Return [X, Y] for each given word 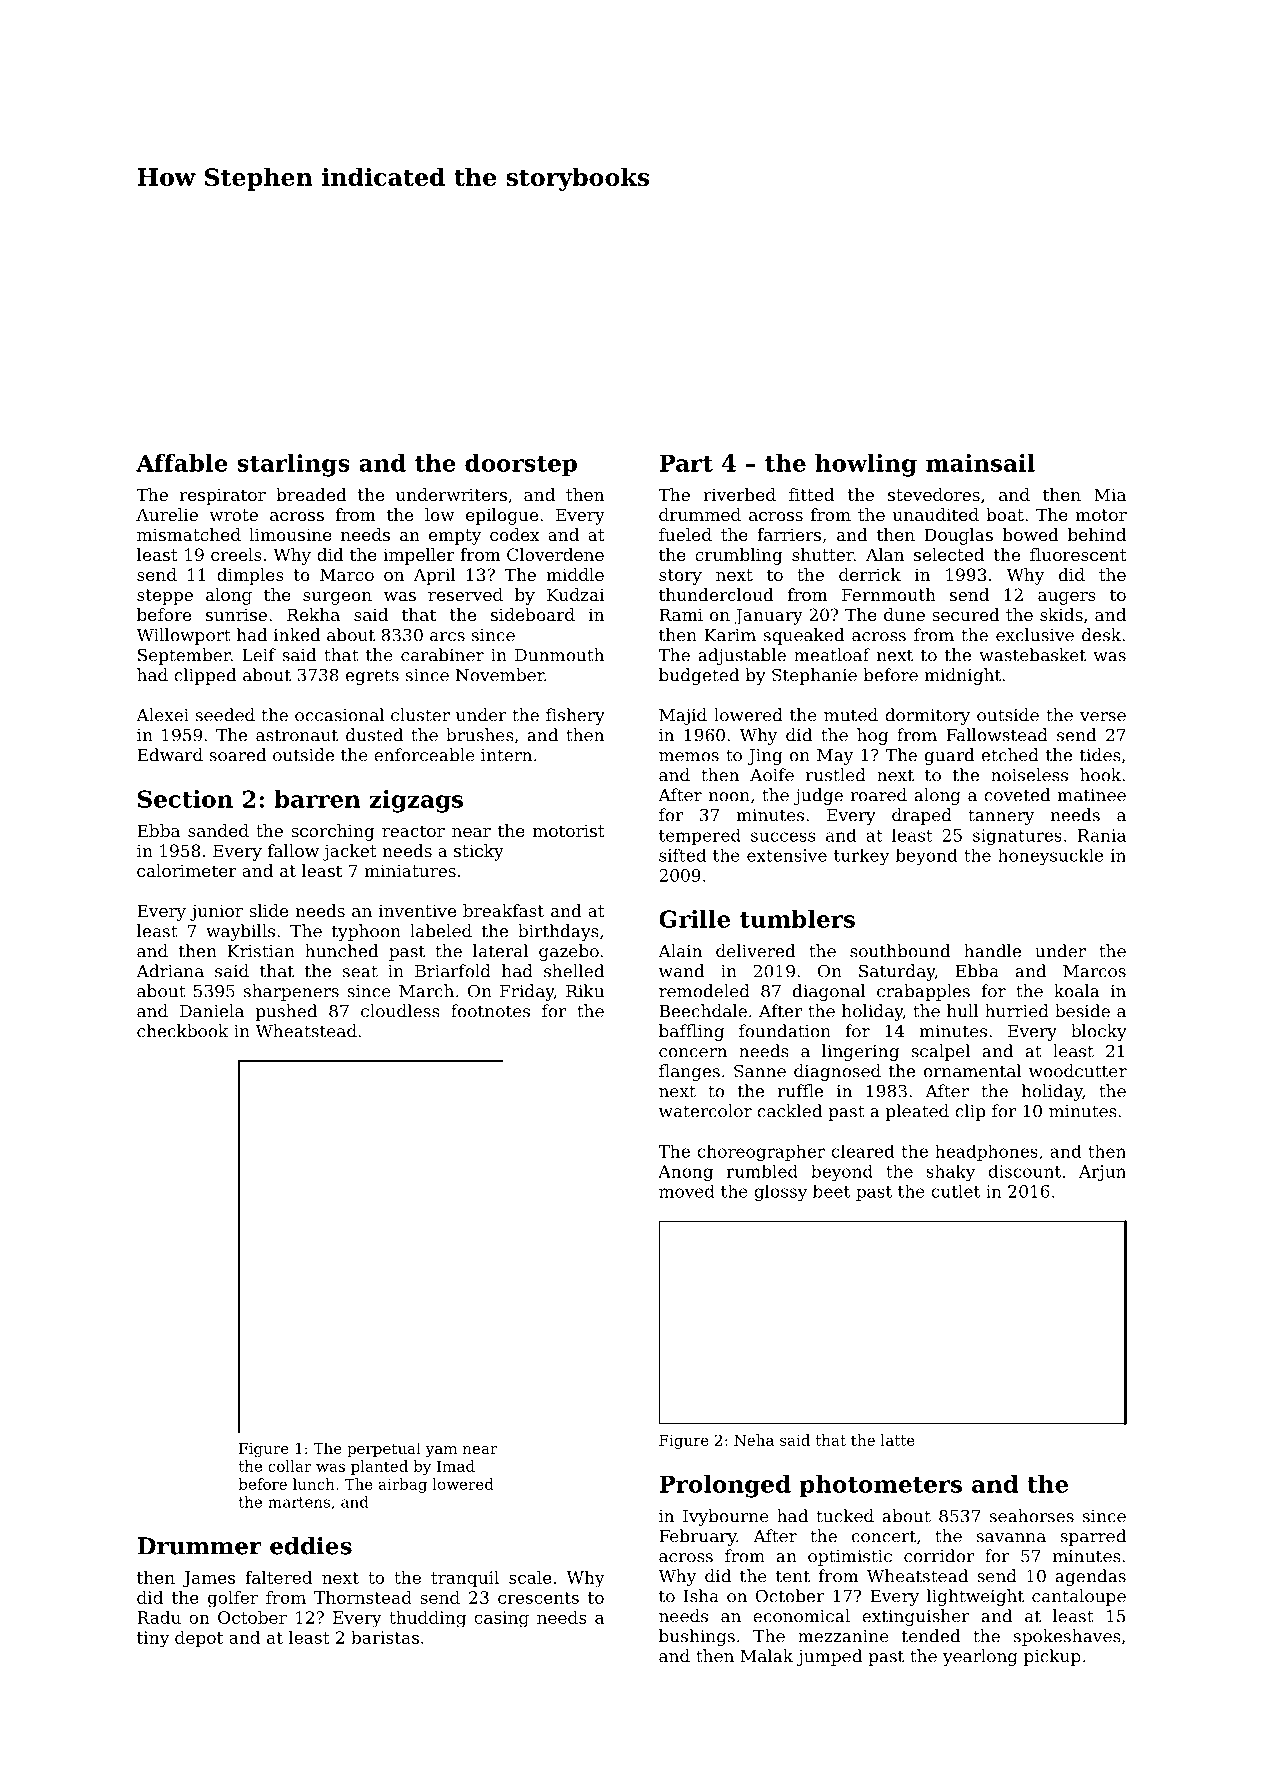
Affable [182, 463]
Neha [754, 1440]
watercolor [705, 1111]
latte [898, 1440]
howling [866, 465]
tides [1100, 755]
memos [689, 757]
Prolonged [725, 1486]
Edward [170, 755]
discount [1024, 1171]
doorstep [521, 465]
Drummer [200, 1546]
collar [289, 1466]
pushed [286, 1012]
